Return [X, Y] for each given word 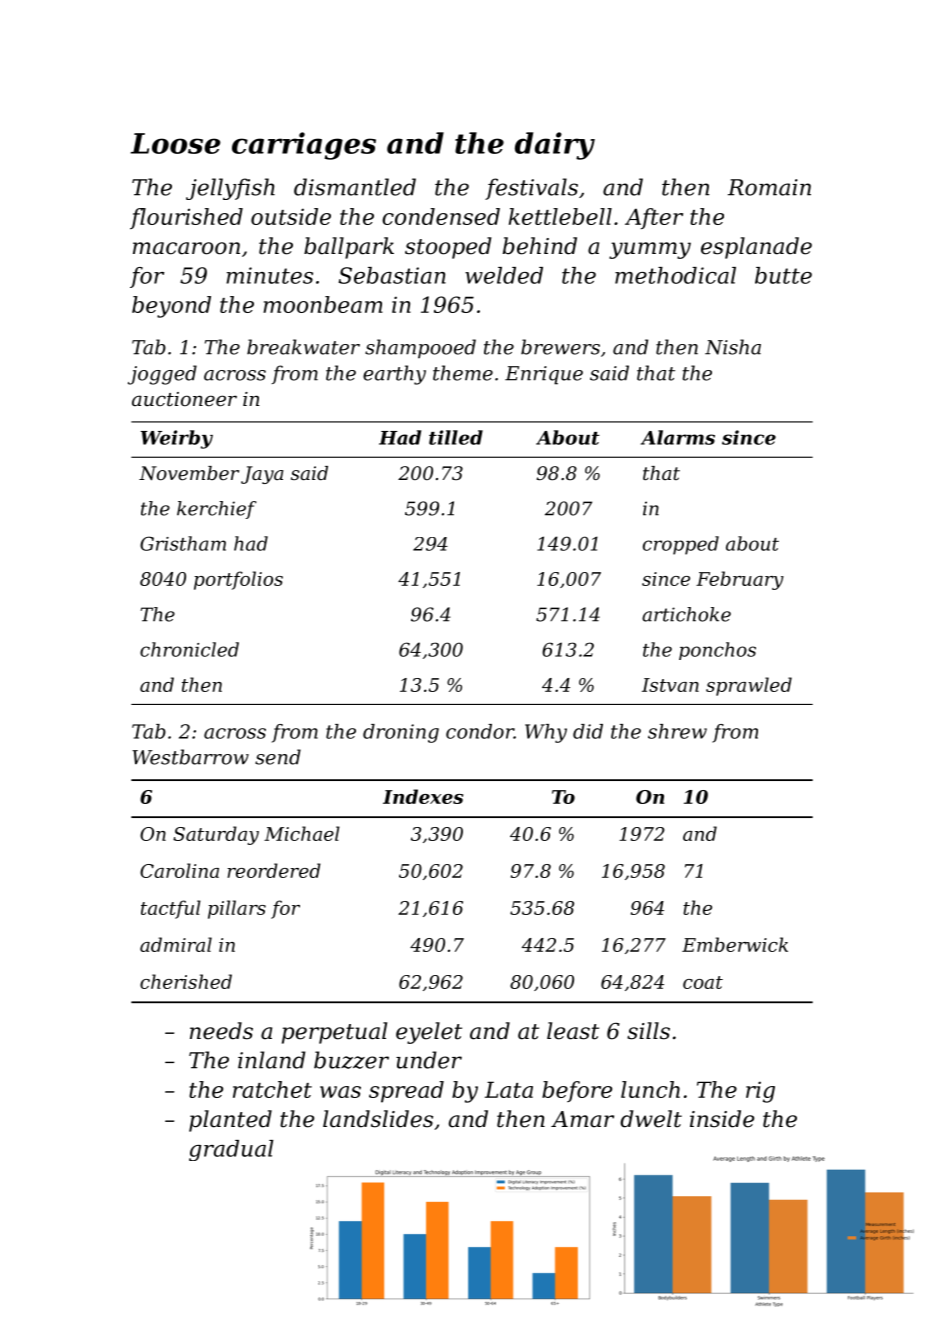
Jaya [262, 475]
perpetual [334, 1033]
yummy [650, 250]
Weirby [177, 439]
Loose [176, 143]
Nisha [733, 347]
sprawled [749, 686]
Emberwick [735, 944]
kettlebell [560, 216]
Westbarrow [190, 757]
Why [546, 733]
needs [221, 1031]
